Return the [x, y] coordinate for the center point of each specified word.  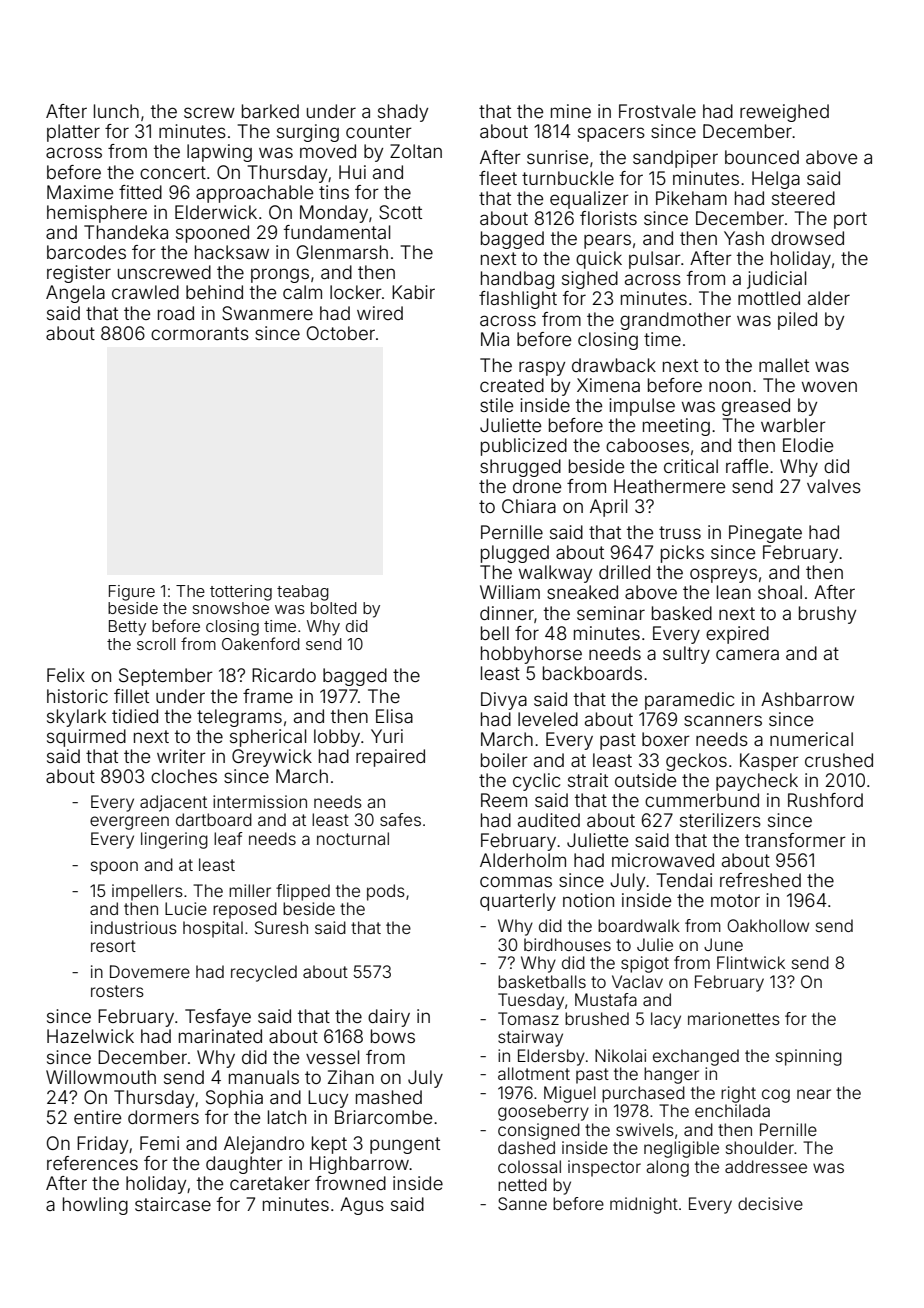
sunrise [557, 157]
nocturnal [353, 838]
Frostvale [657, 111]
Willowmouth [101, 1077]
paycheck [757, 782]
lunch [116, 111]
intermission [260, 801]
